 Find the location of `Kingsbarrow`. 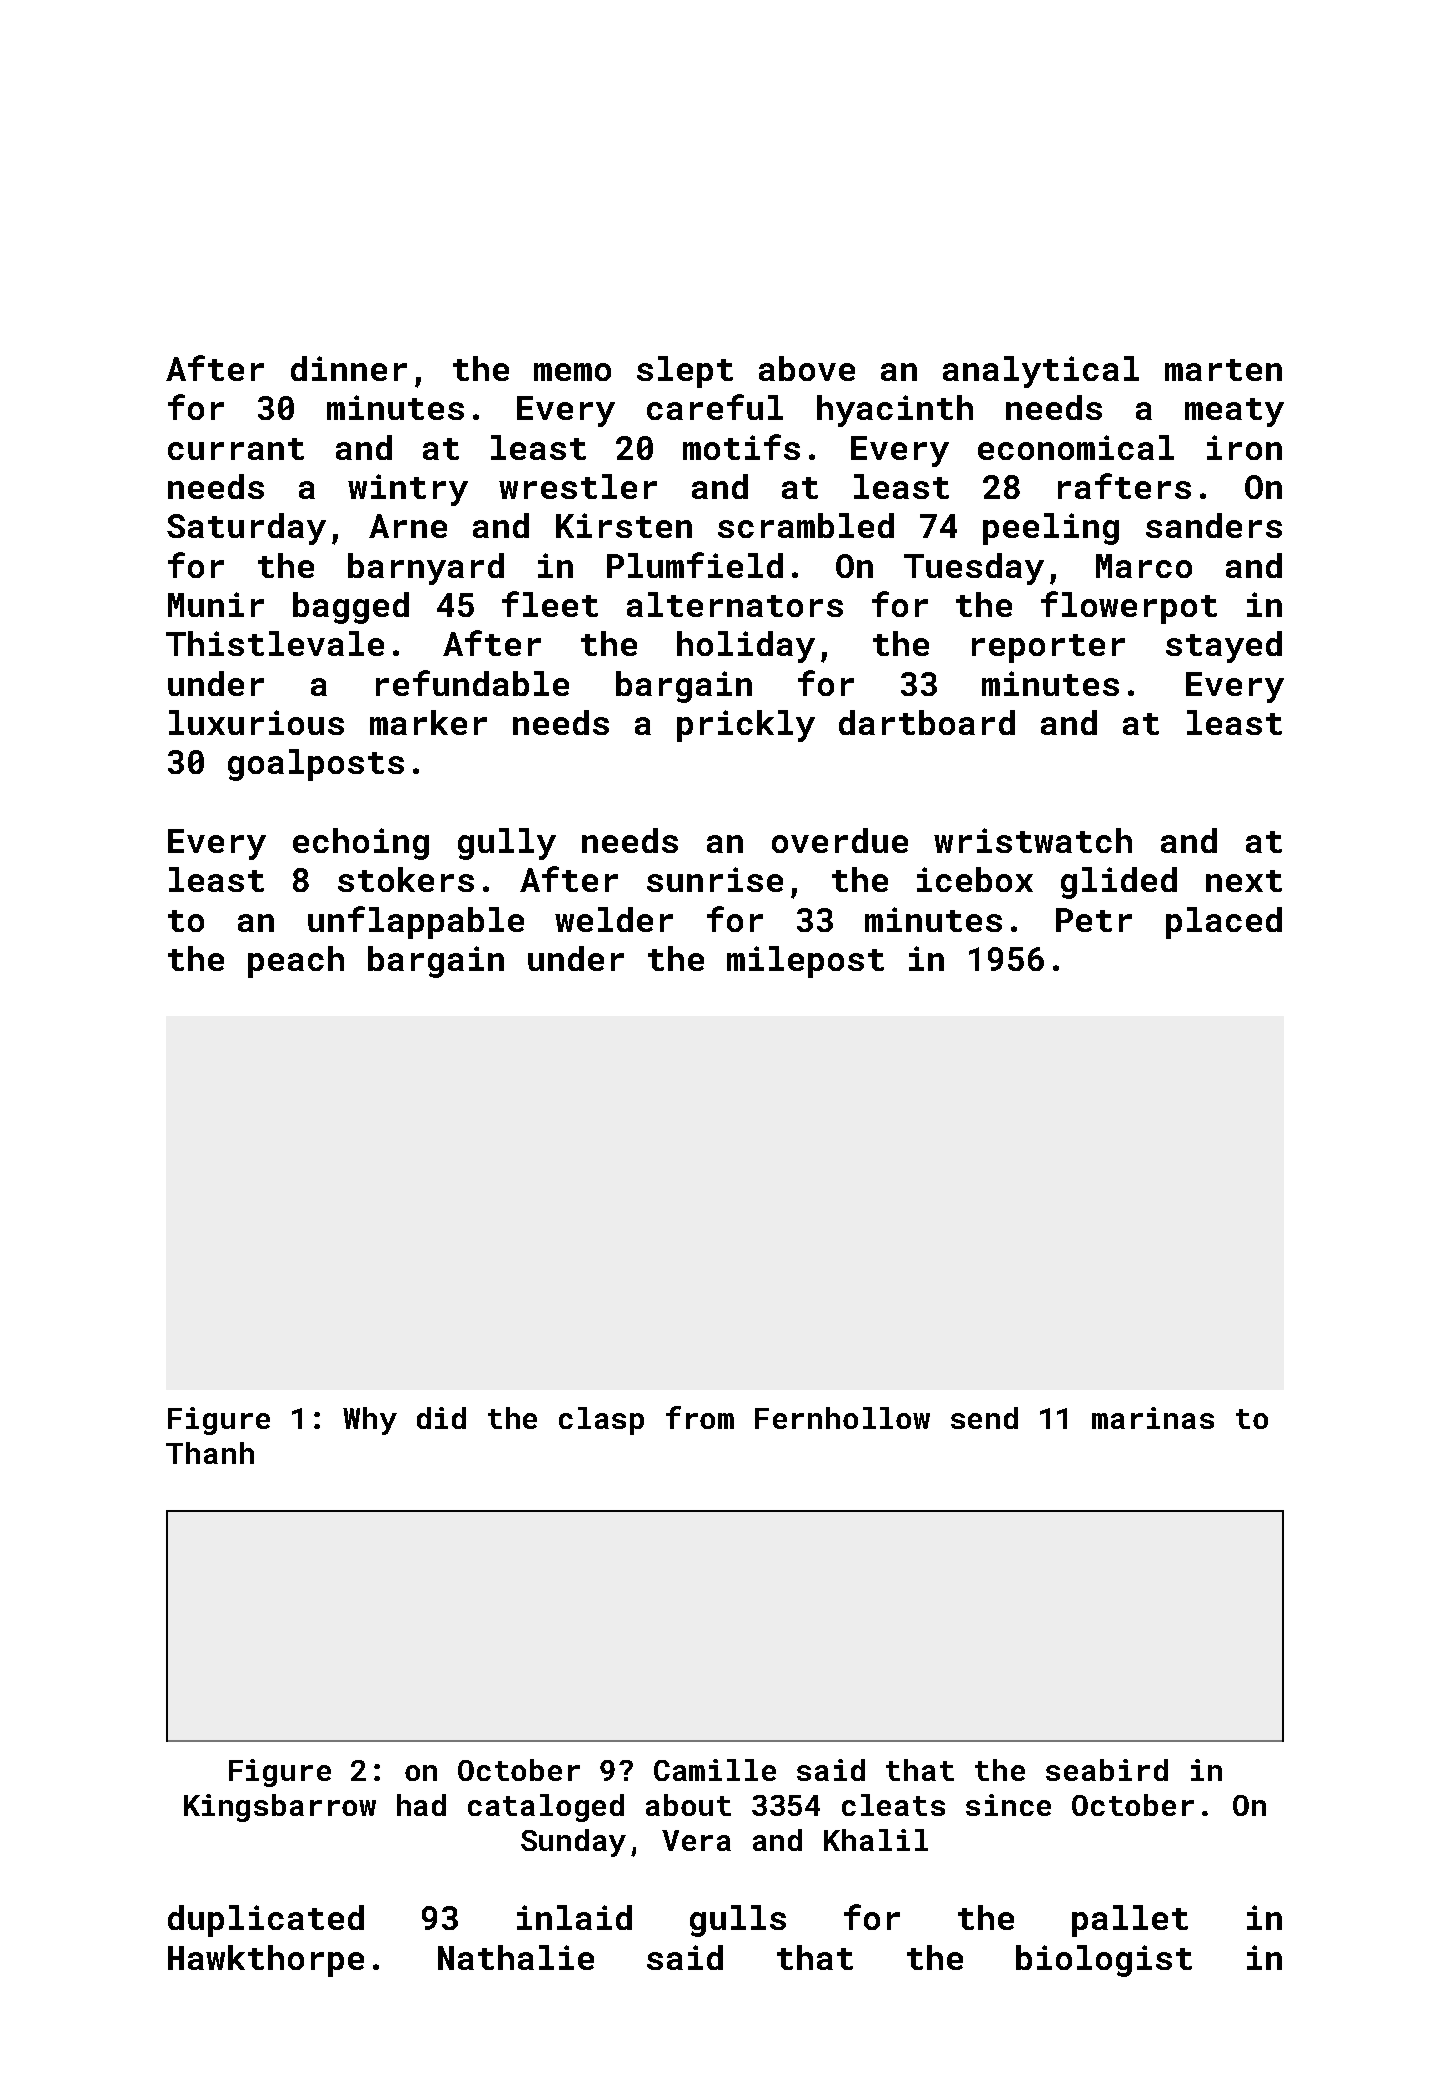

Kingsbarrow is located at coordinates (280, 1808).
